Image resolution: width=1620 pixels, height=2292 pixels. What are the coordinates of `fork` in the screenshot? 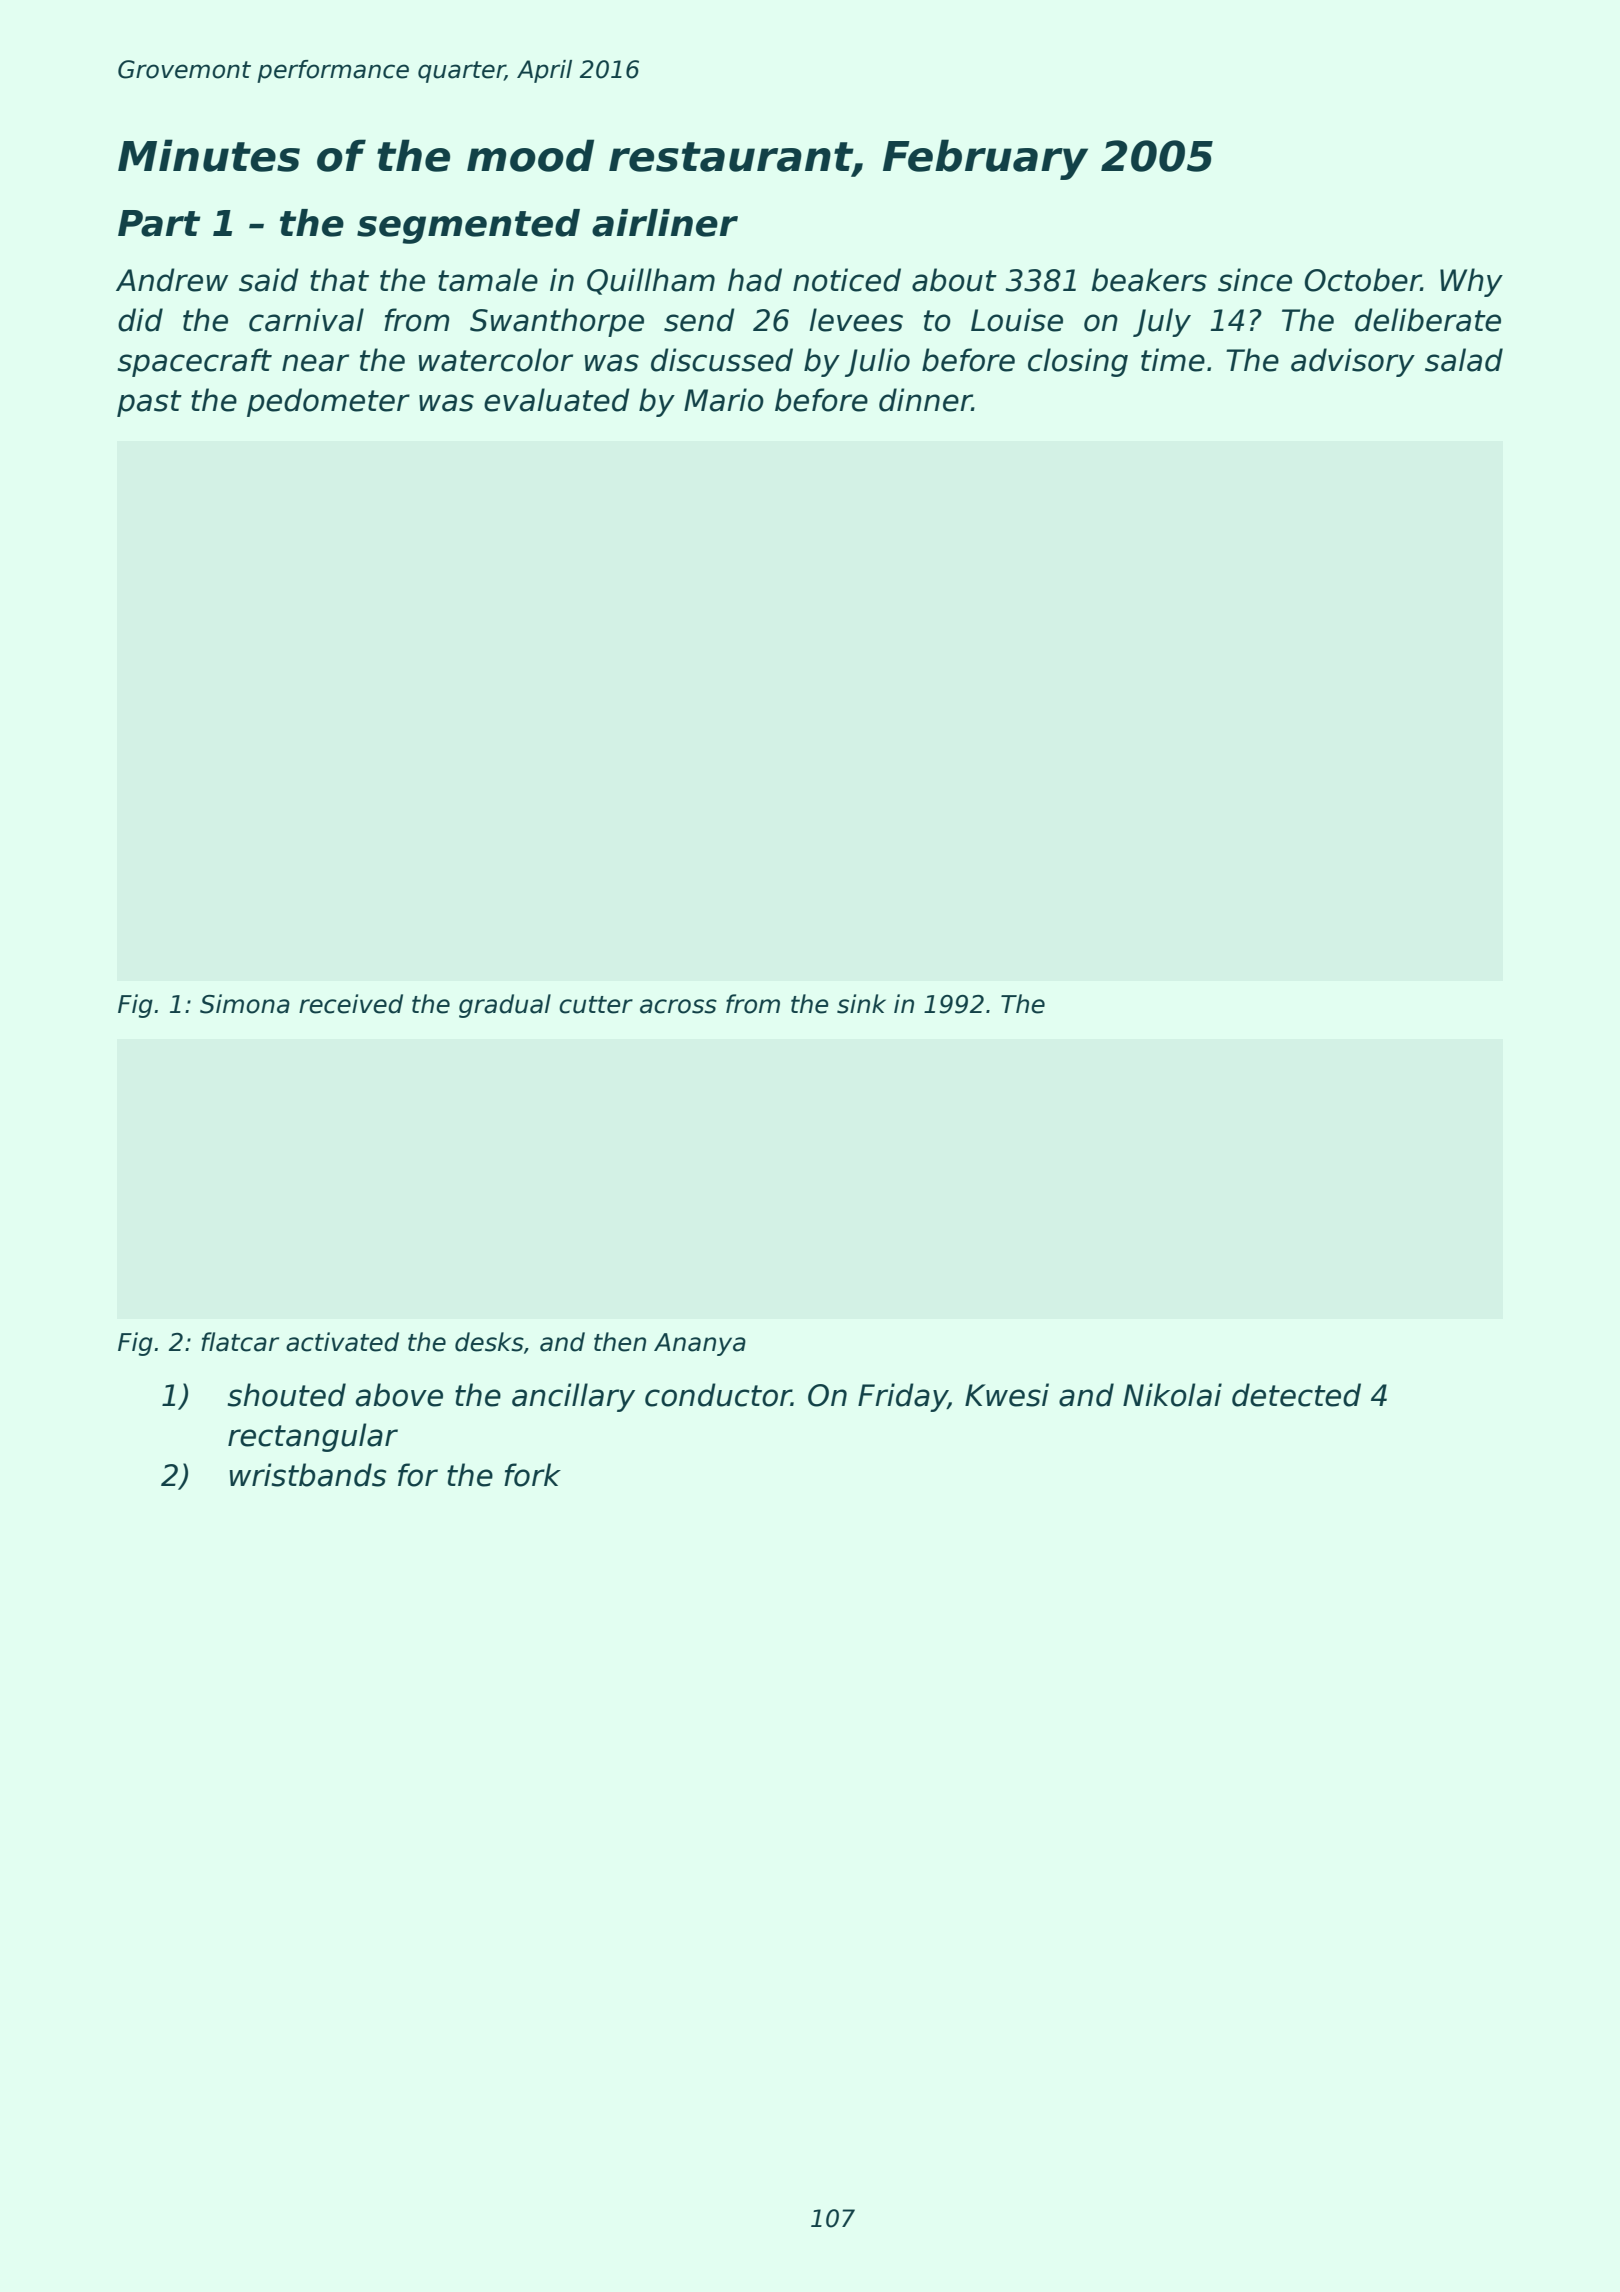 It's located at (532, 1475).
